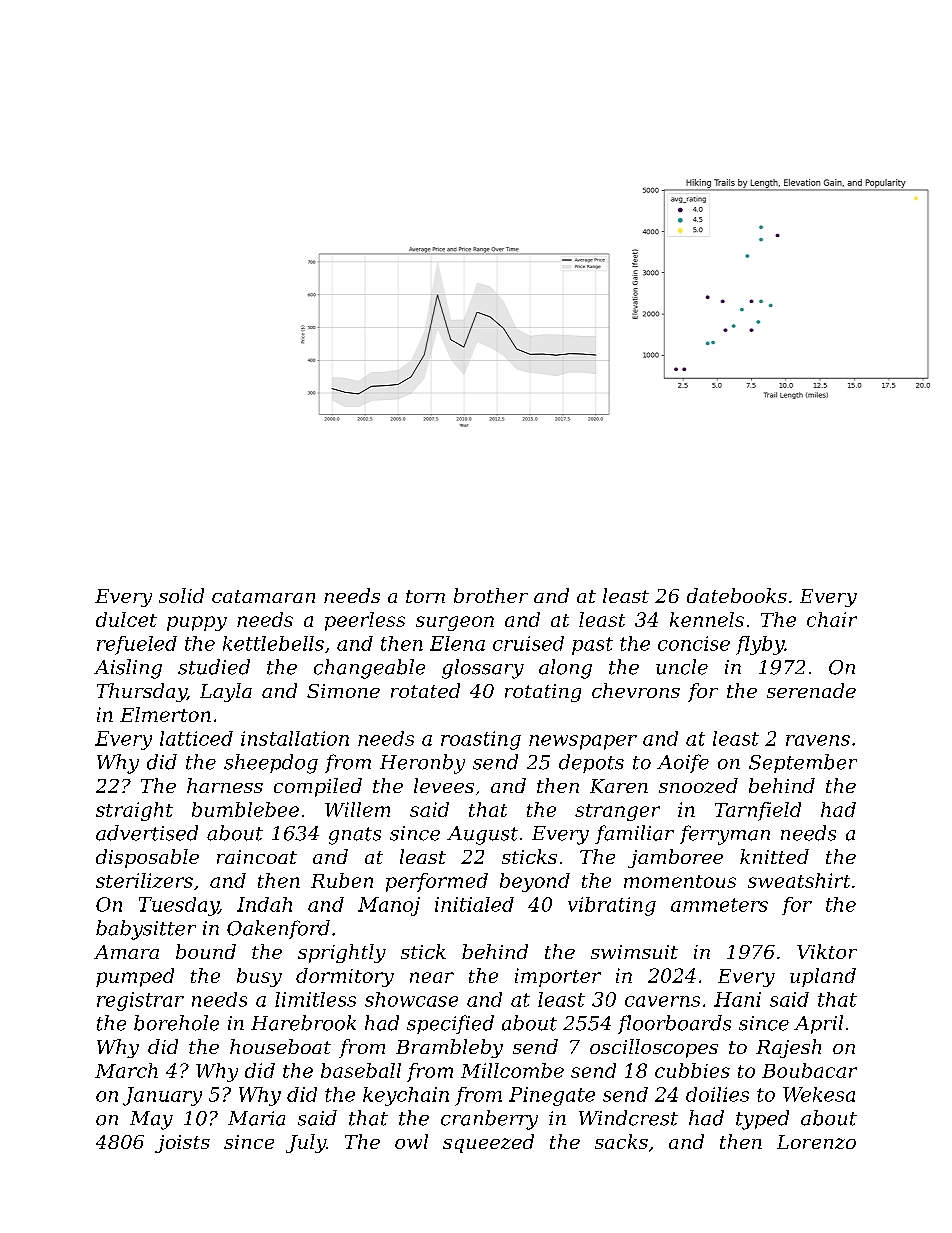 This screenshot has height=1233, width=952. I want to click on sweatshirt, so click(799, 880).
